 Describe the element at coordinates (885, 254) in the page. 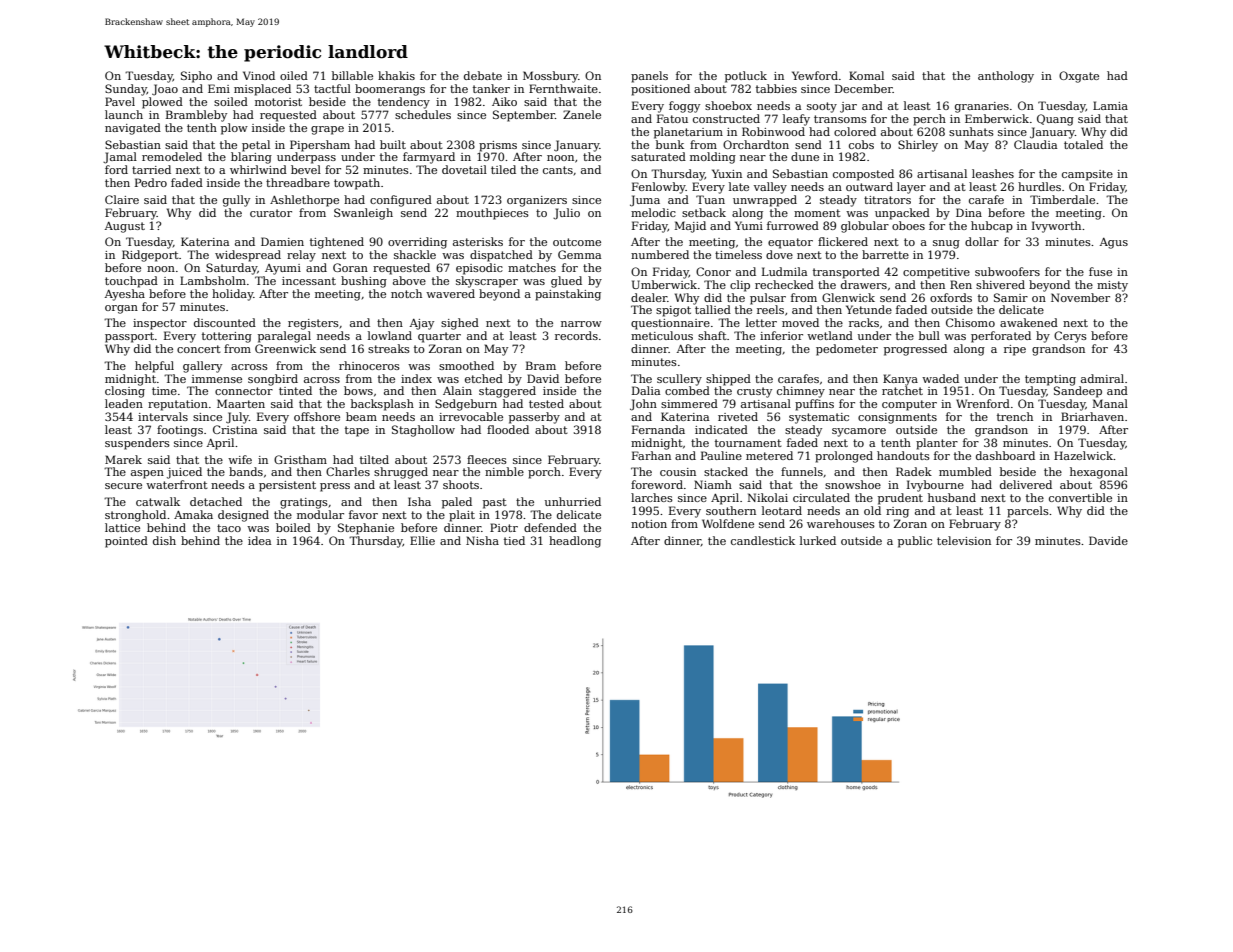

I see `barrette` at that location.
